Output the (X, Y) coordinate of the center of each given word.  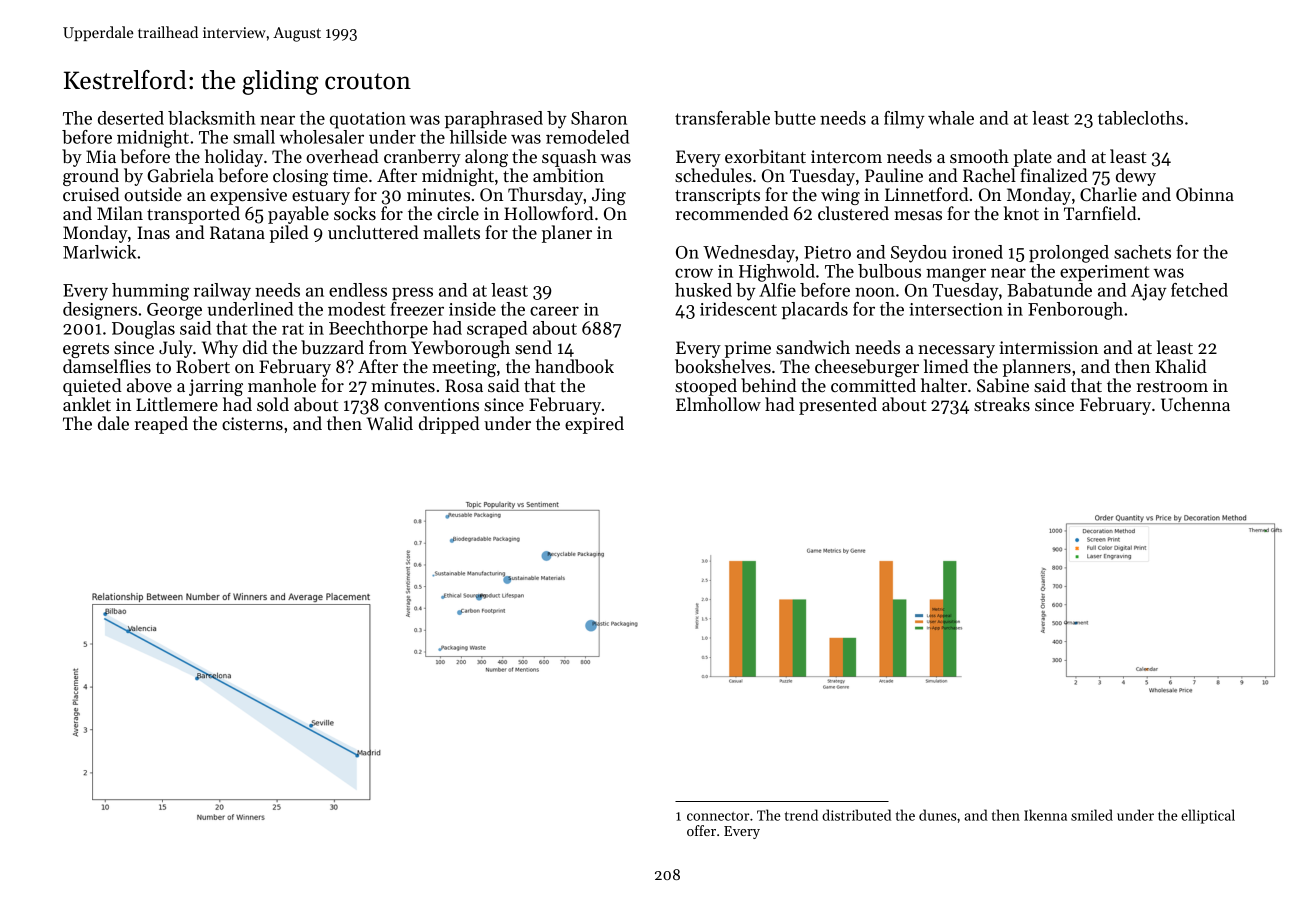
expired (594, 425)
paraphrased (494, 119)
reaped (161, 425)
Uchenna (1195, 404)
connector (718, 816)
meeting (464, 368)
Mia (101, 156)
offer (701, 830)
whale (951, 118)
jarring (216, 387)
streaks (1002, 404)
